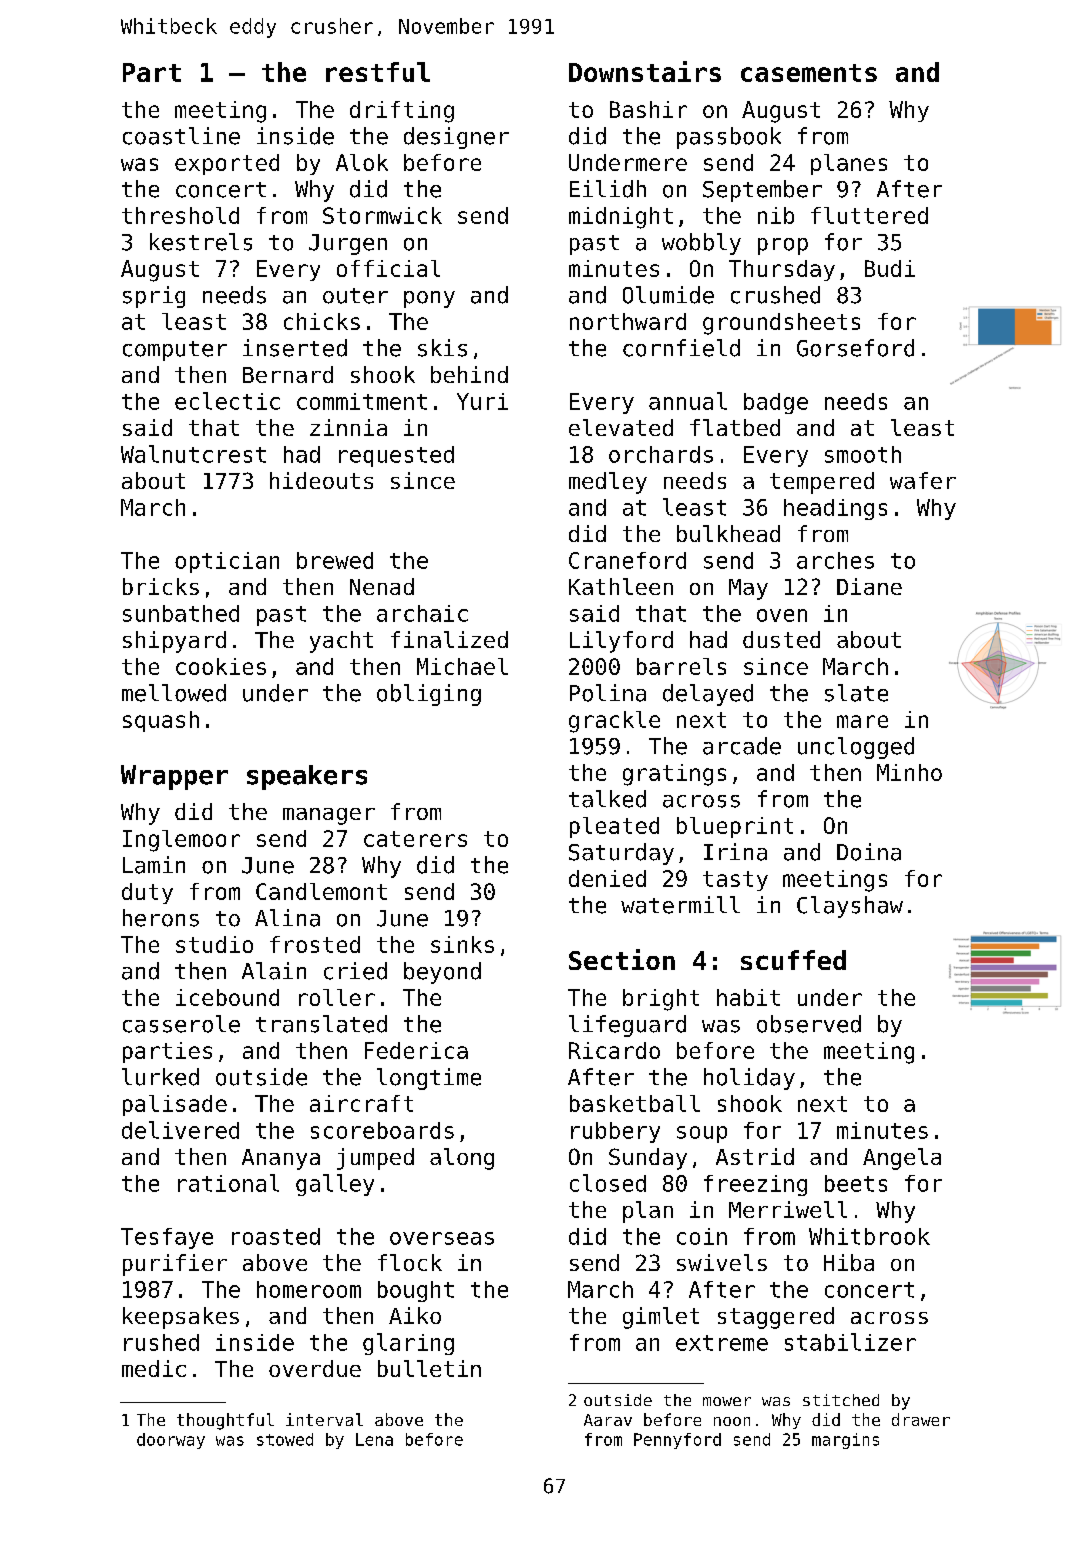  I want to click on Hiba, so click(849, 1262).
